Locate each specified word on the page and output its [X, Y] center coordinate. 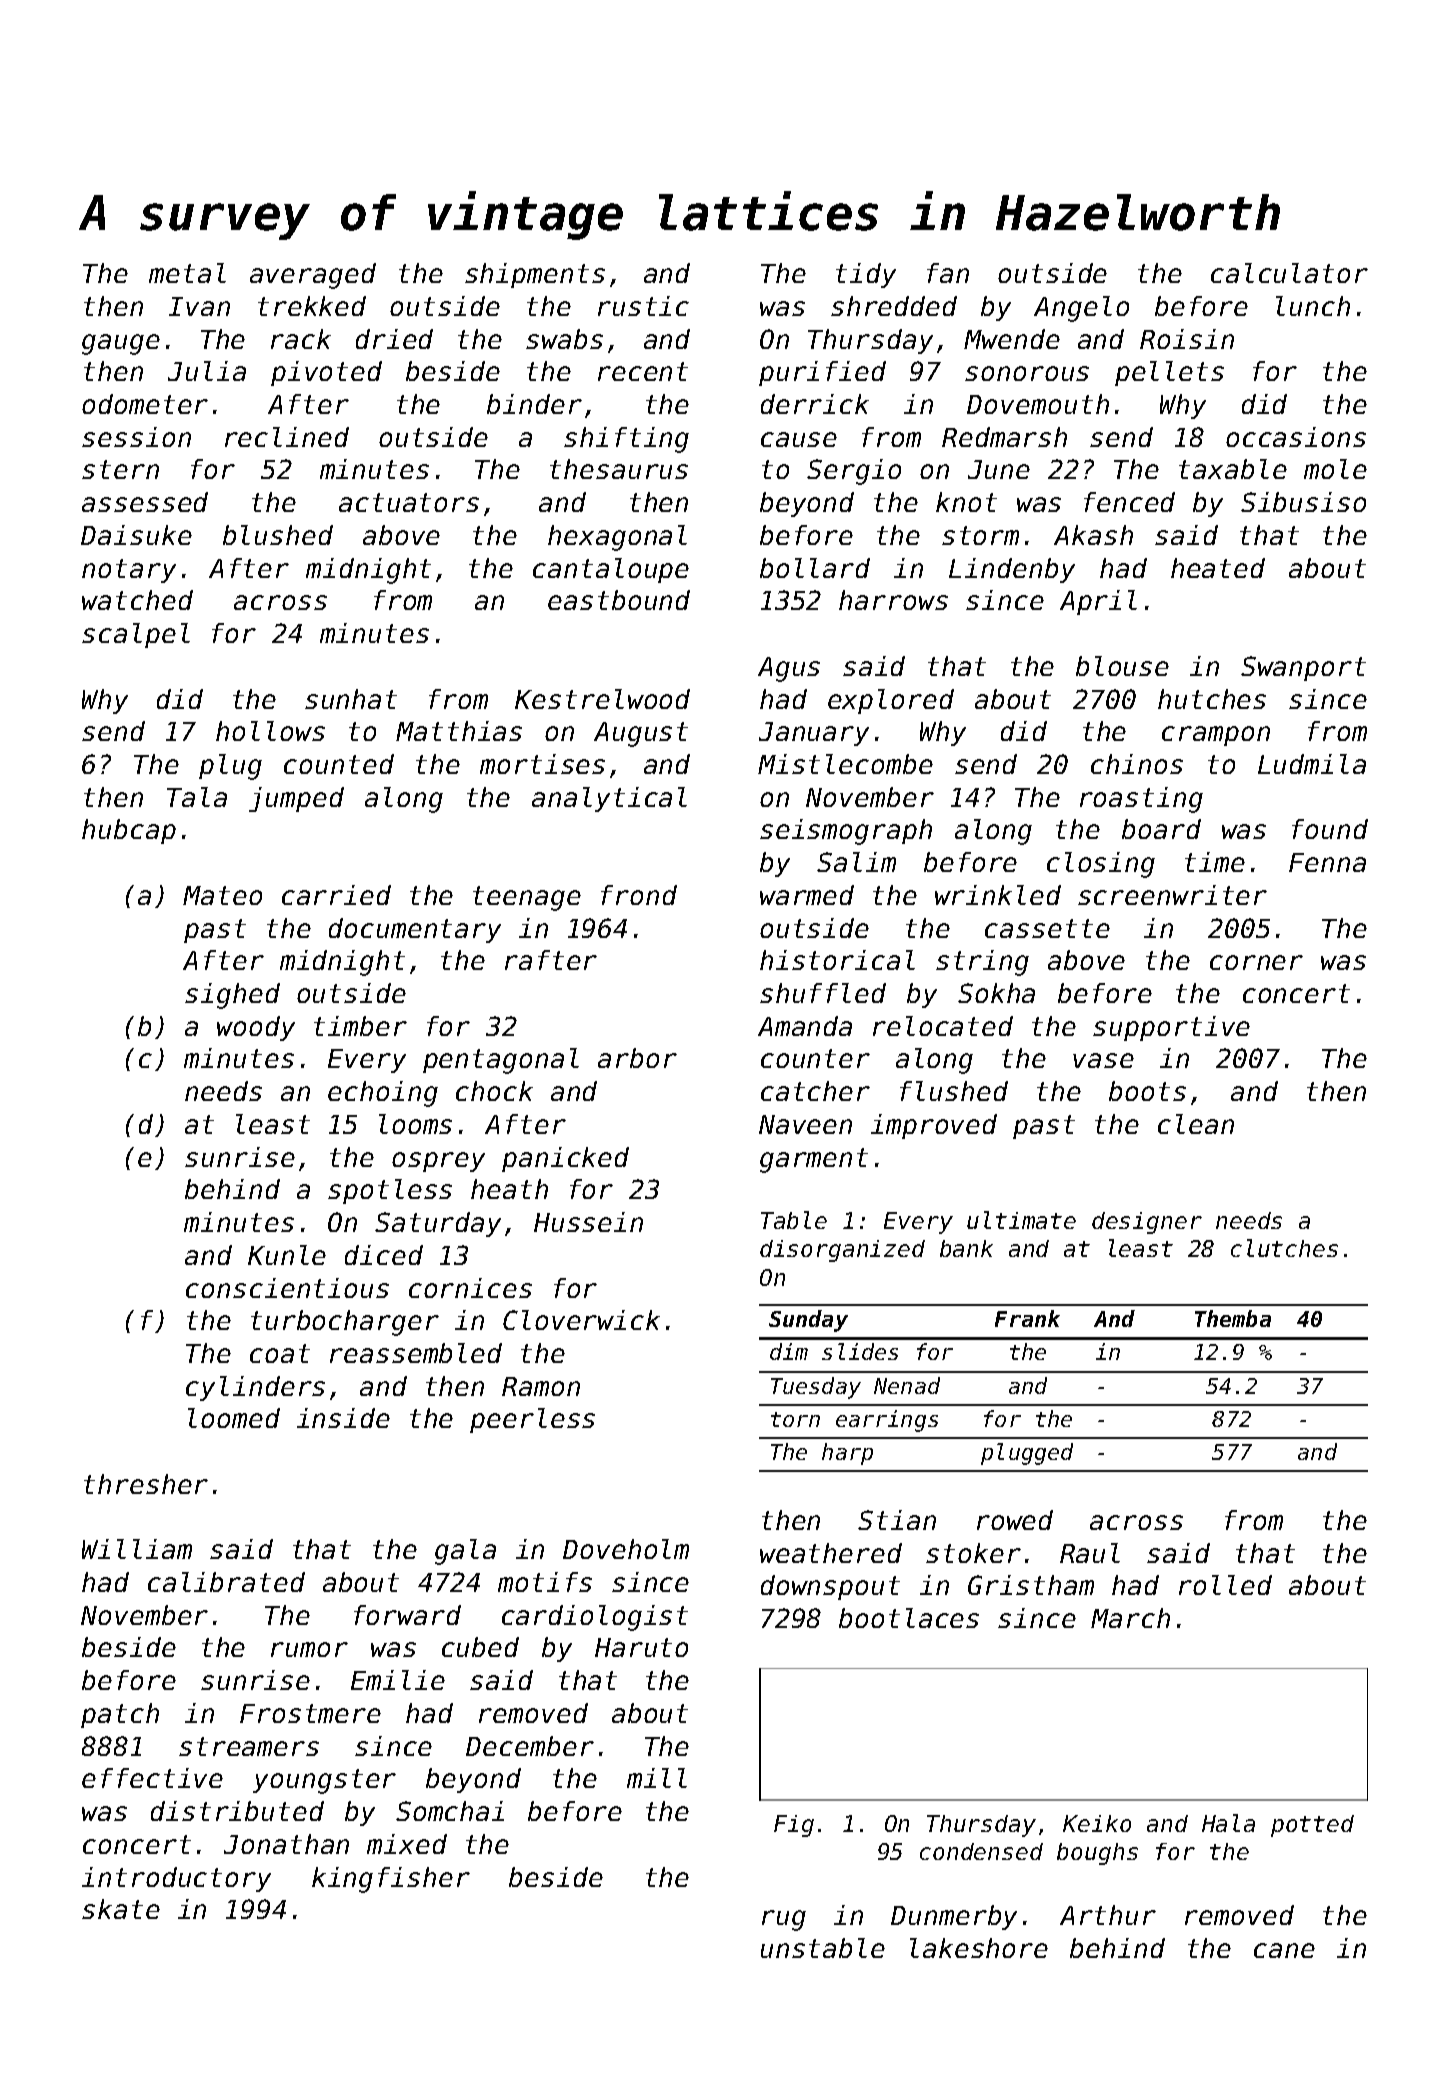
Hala [1228, 1823]
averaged [313, 276]
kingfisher [391, 1880]
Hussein [588, 1222]
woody [256, 1028]
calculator [1289, 273]
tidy [866, 275]
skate [121, 1909]
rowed [1015, 1520]
